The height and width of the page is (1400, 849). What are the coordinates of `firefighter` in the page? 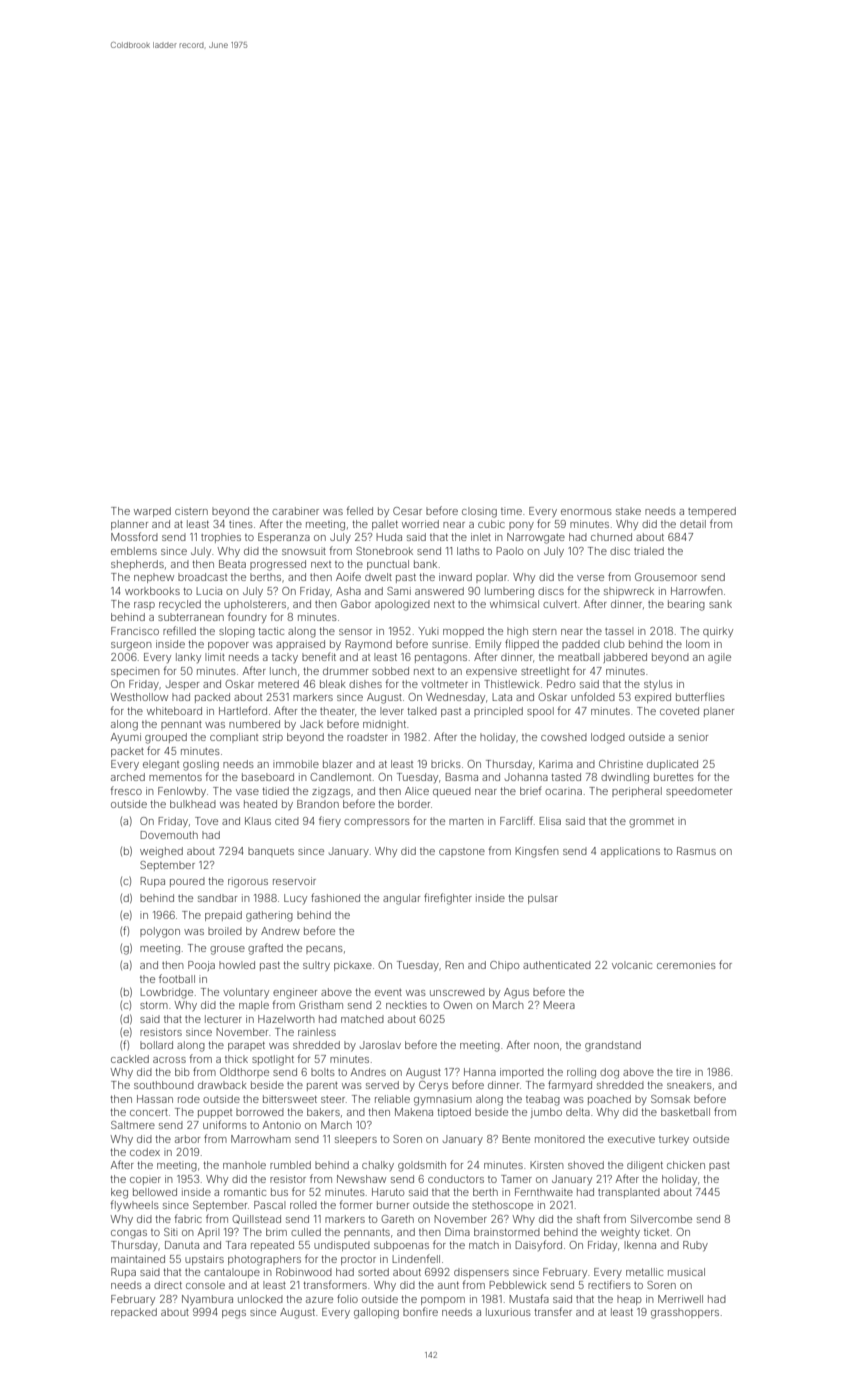 It's located at (448, 899).
